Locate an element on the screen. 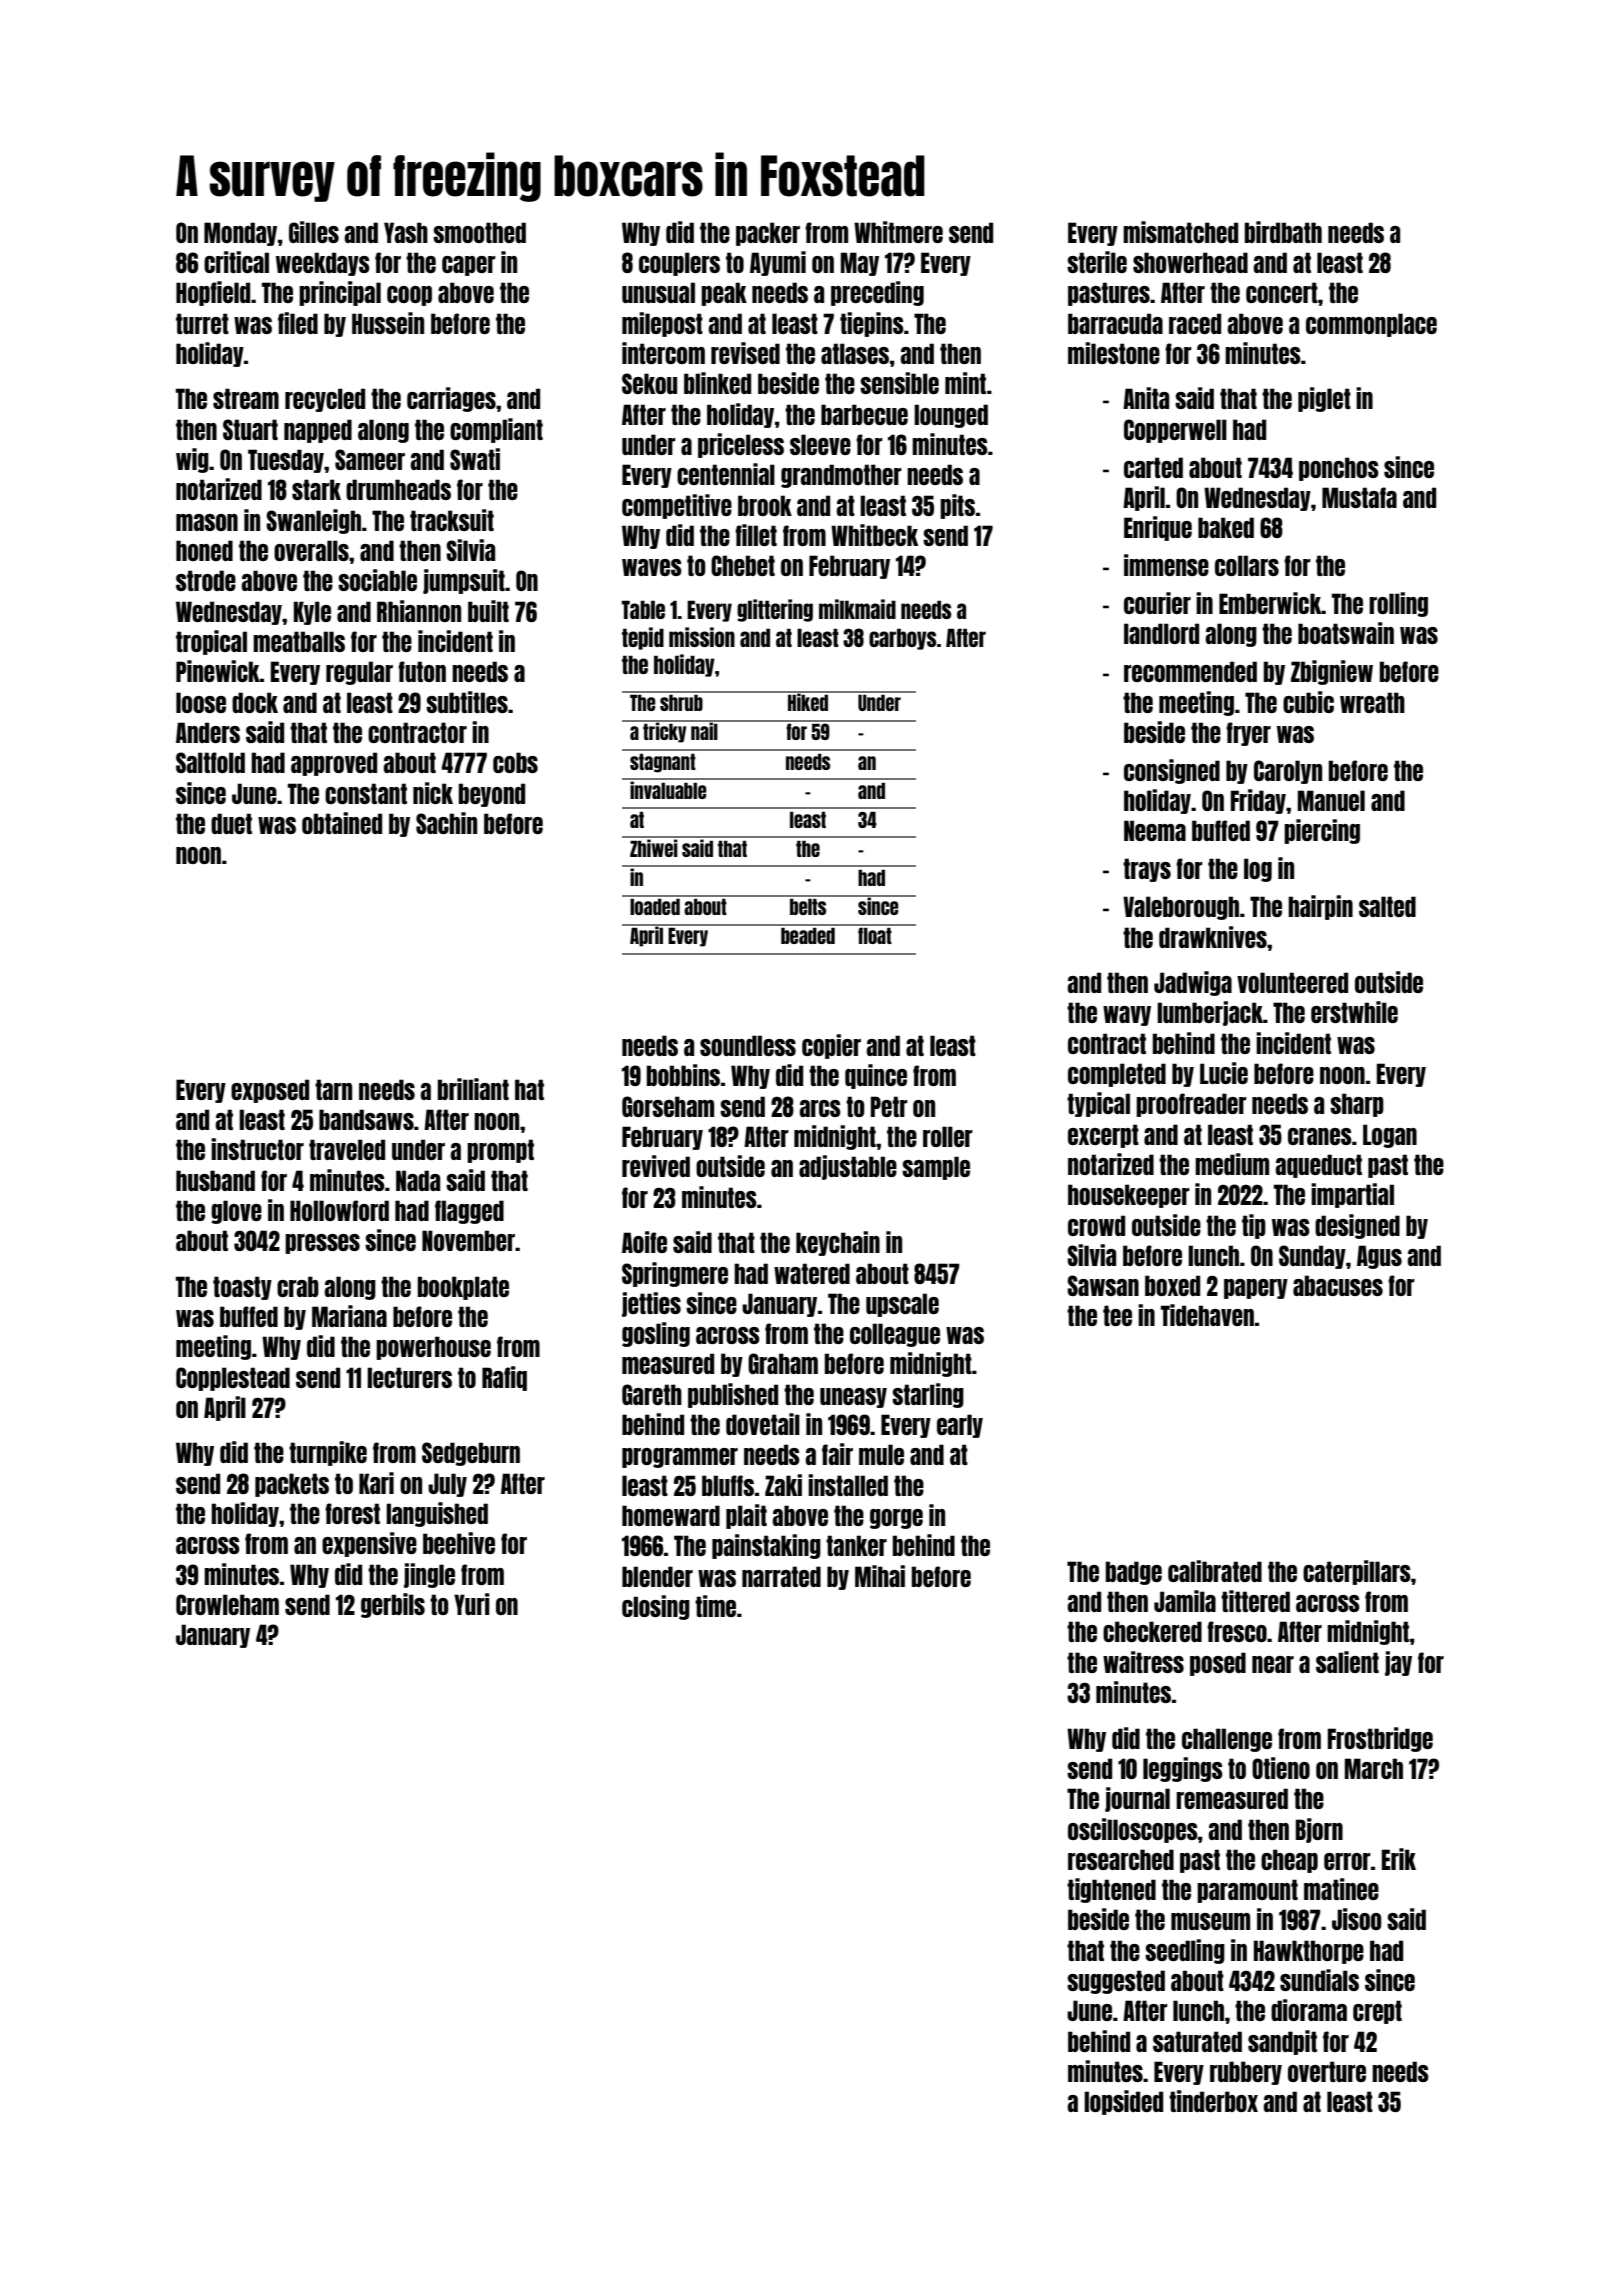 This screenshot has width=1620, height=2292. suggested is located at coordinates (1116, 1982).
